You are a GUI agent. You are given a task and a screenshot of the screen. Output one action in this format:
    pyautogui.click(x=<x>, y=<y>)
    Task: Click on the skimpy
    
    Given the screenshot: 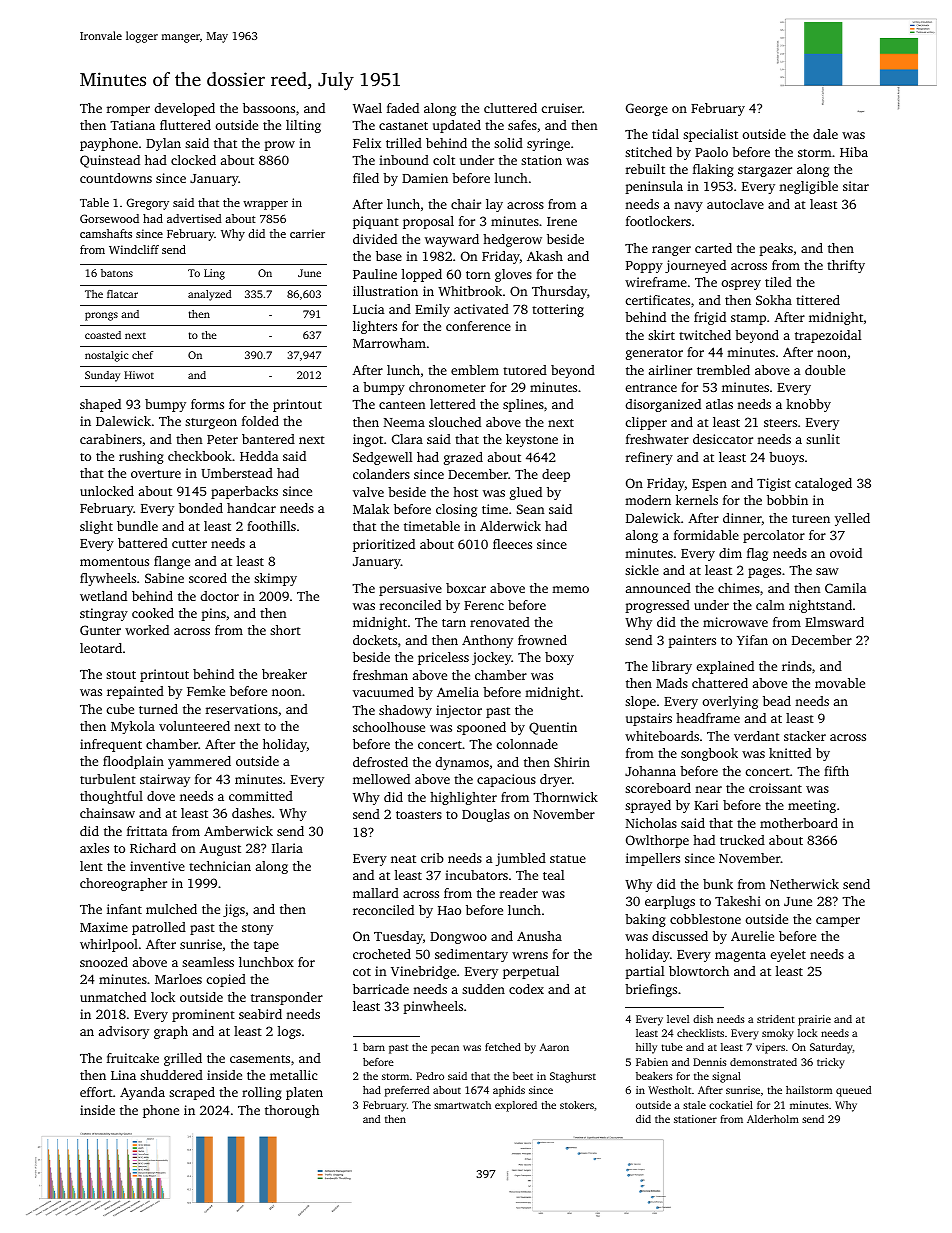 What is the action you would take?
    pyautogui.click(x=275, y=579)
